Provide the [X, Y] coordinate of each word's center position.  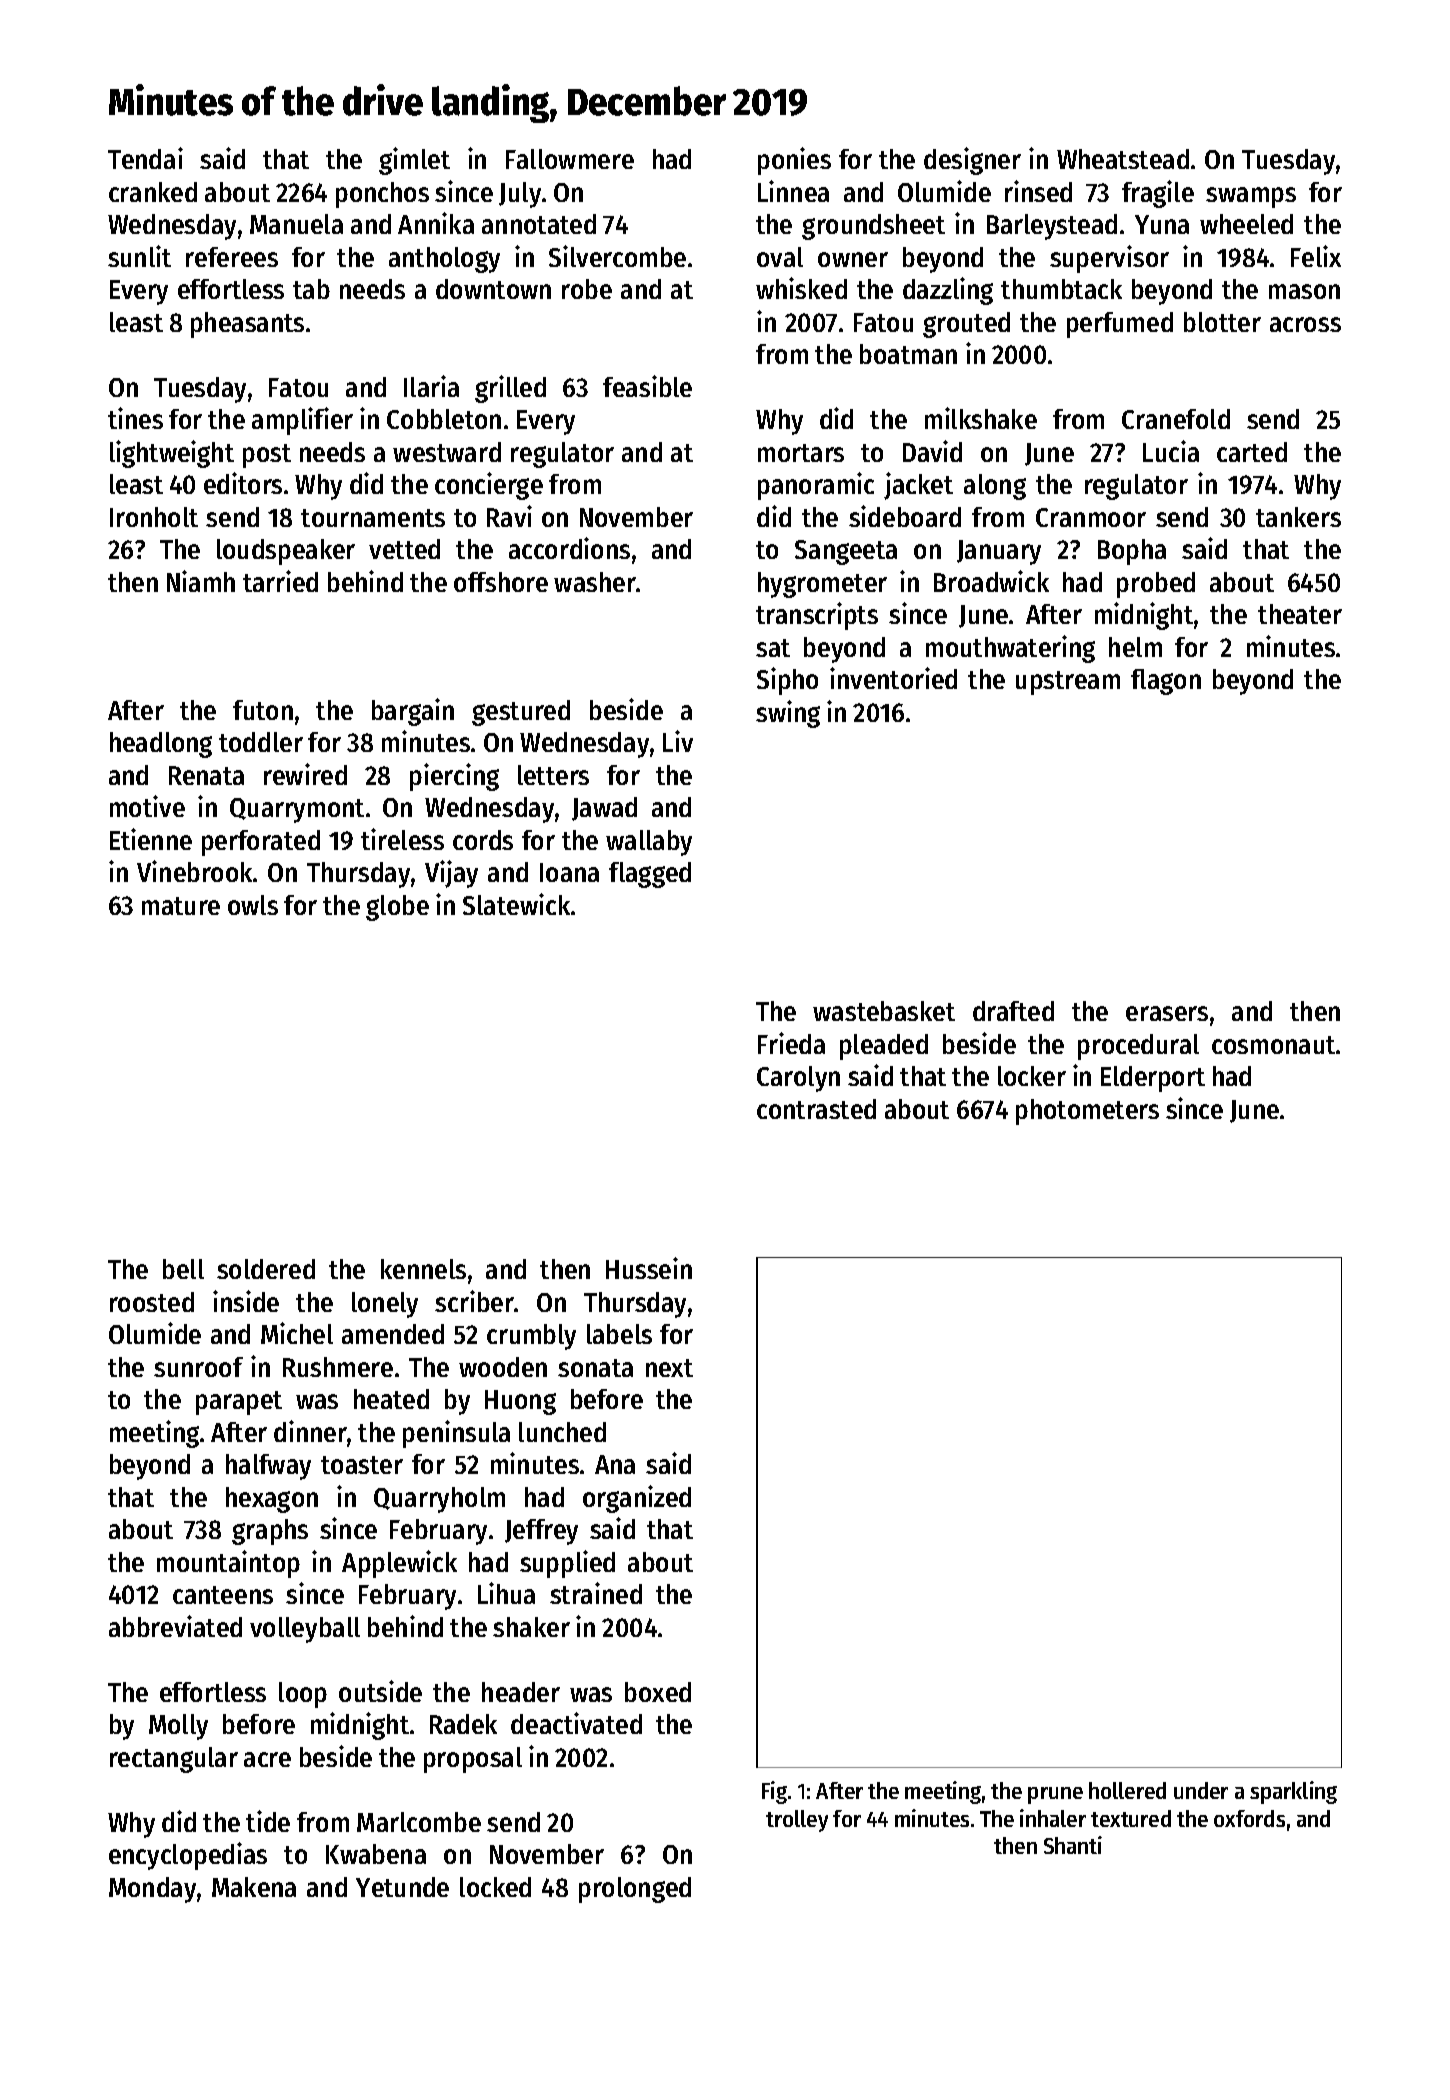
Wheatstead [1123, 159]
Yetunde [402, 1887]
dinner [310, 1431]
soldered [266, 1269]
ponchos [382, 195]
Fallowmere [570, 159]
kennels [423, 1269]
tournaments [373, 518]
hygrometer [822, 585]
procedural [1138, 1047]
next [669, 1368]
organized [637, 1499]
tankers [1298, 517]
